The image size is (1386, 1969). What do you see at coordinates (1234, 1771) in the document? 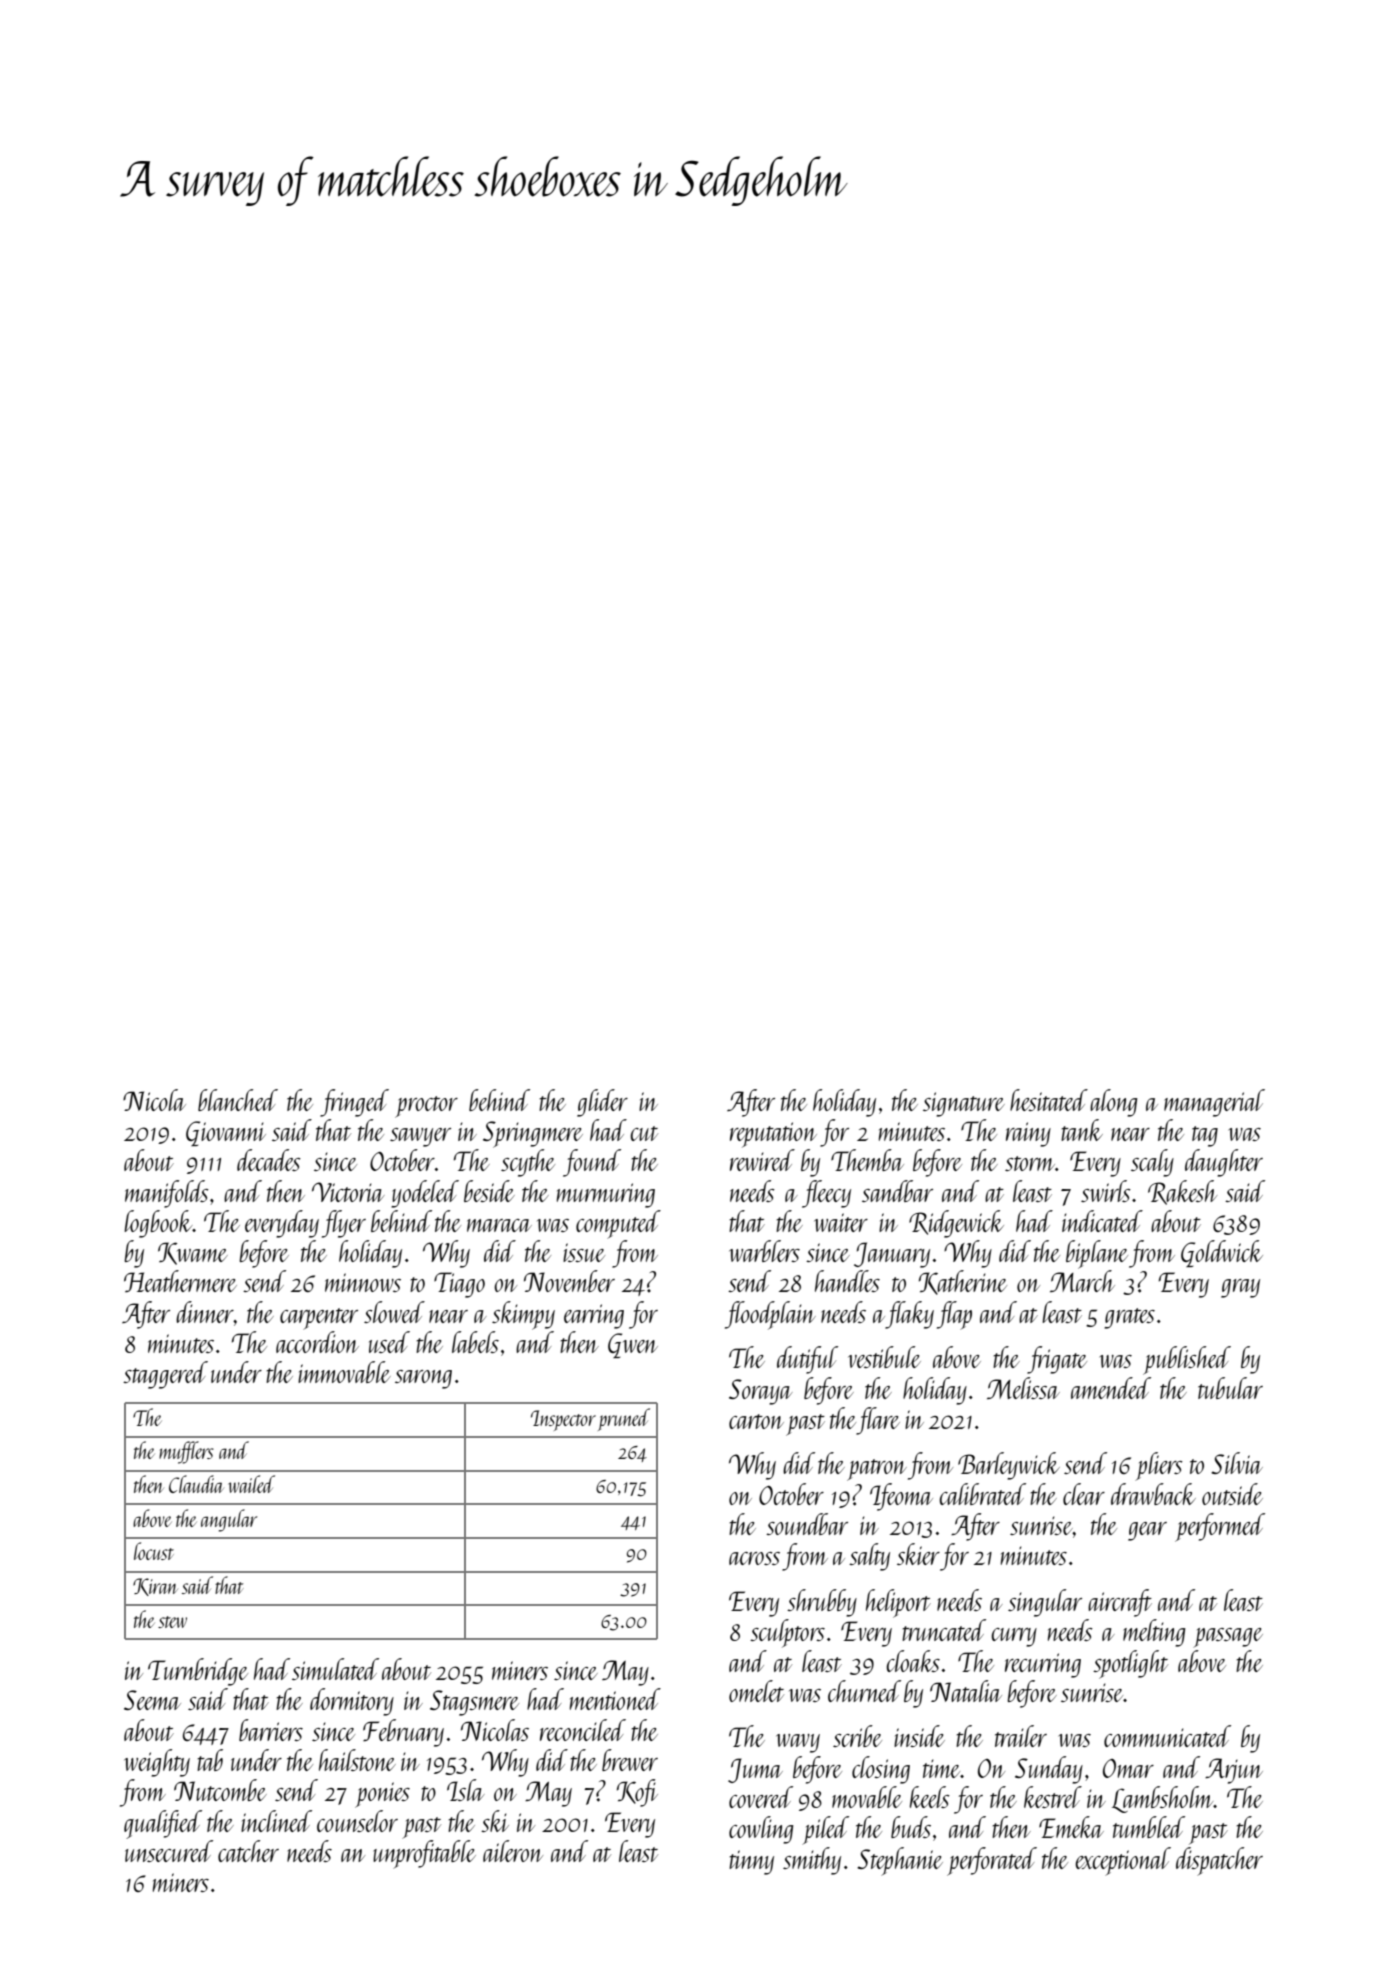
I see `Arjun` at bounding box center [1234, 1771].
